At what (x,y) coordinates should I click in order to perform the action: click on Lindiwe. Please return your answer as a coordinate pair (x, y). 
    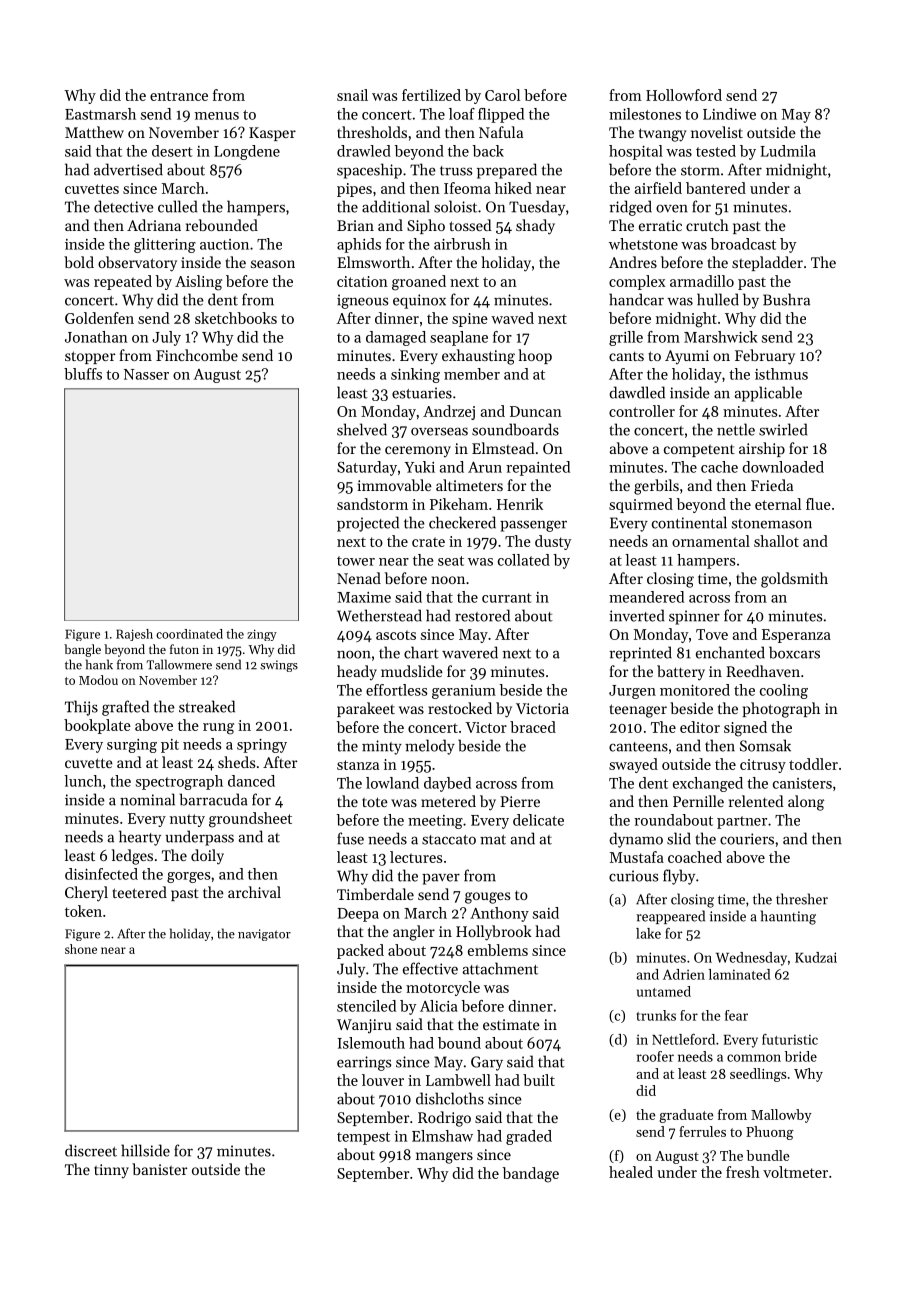
    Looking at the image, I should click on (729, 114).
